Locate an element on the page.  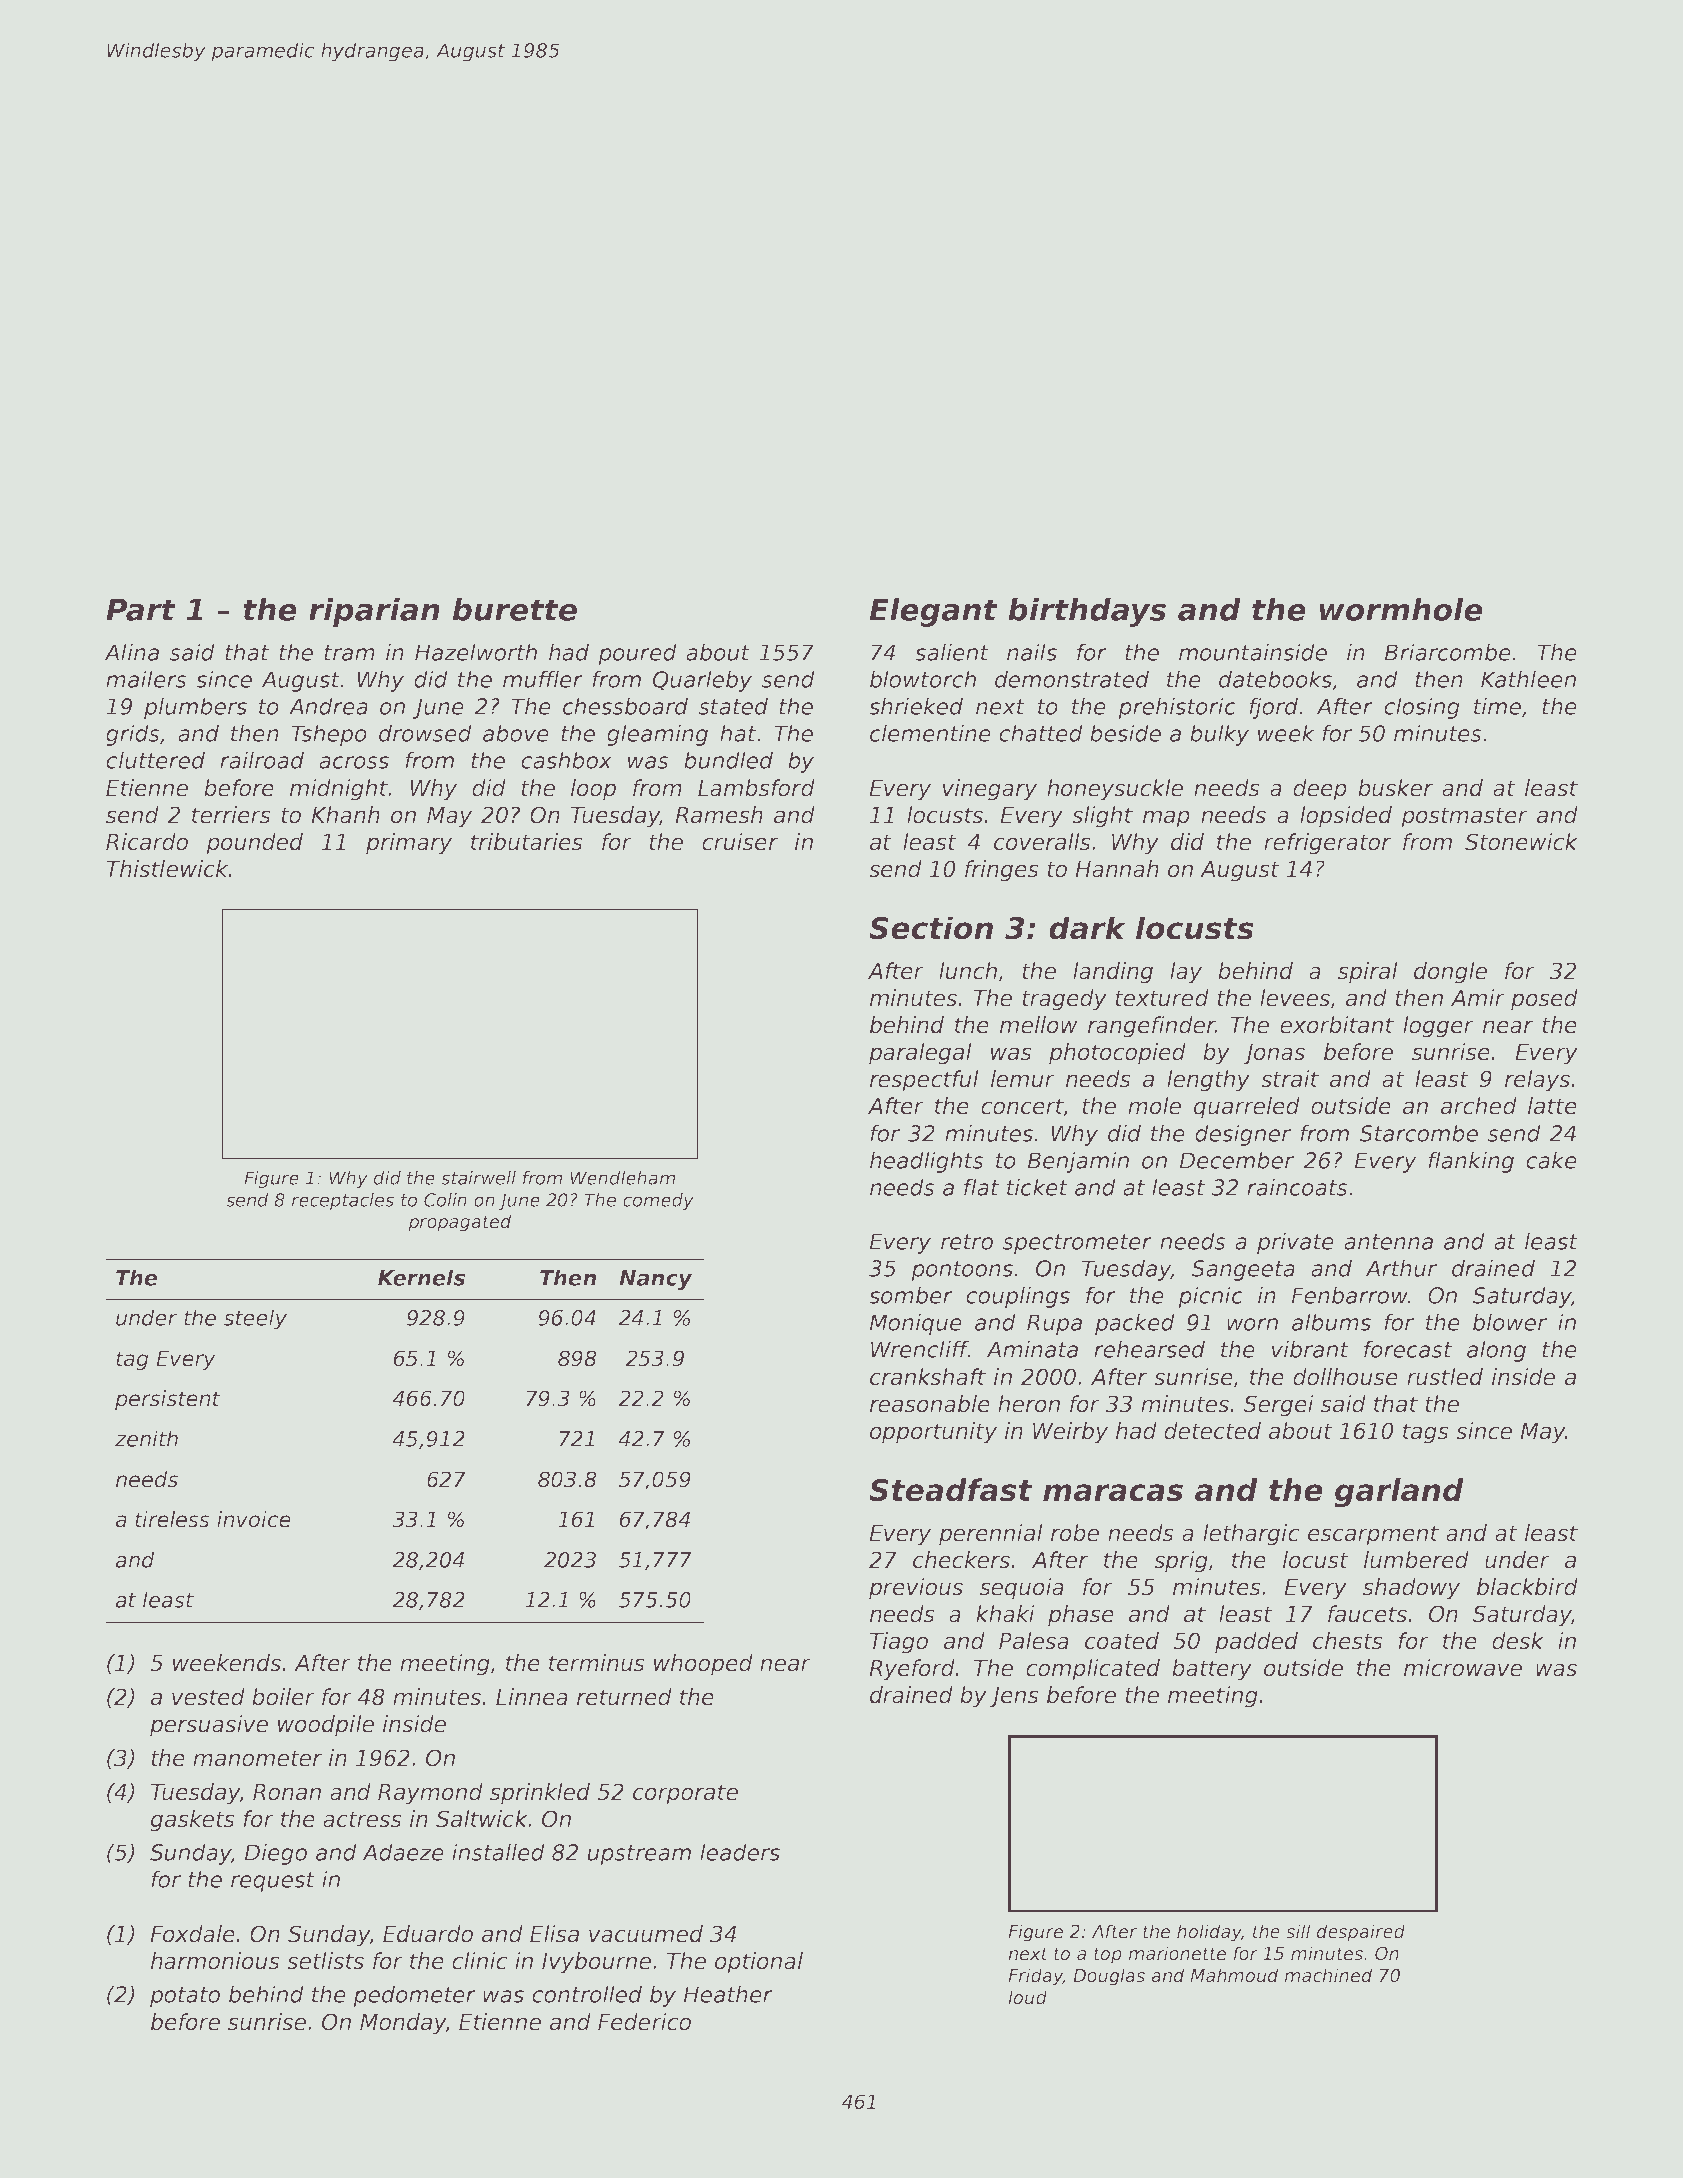
propagated is located at coordinates (459, 1223).
